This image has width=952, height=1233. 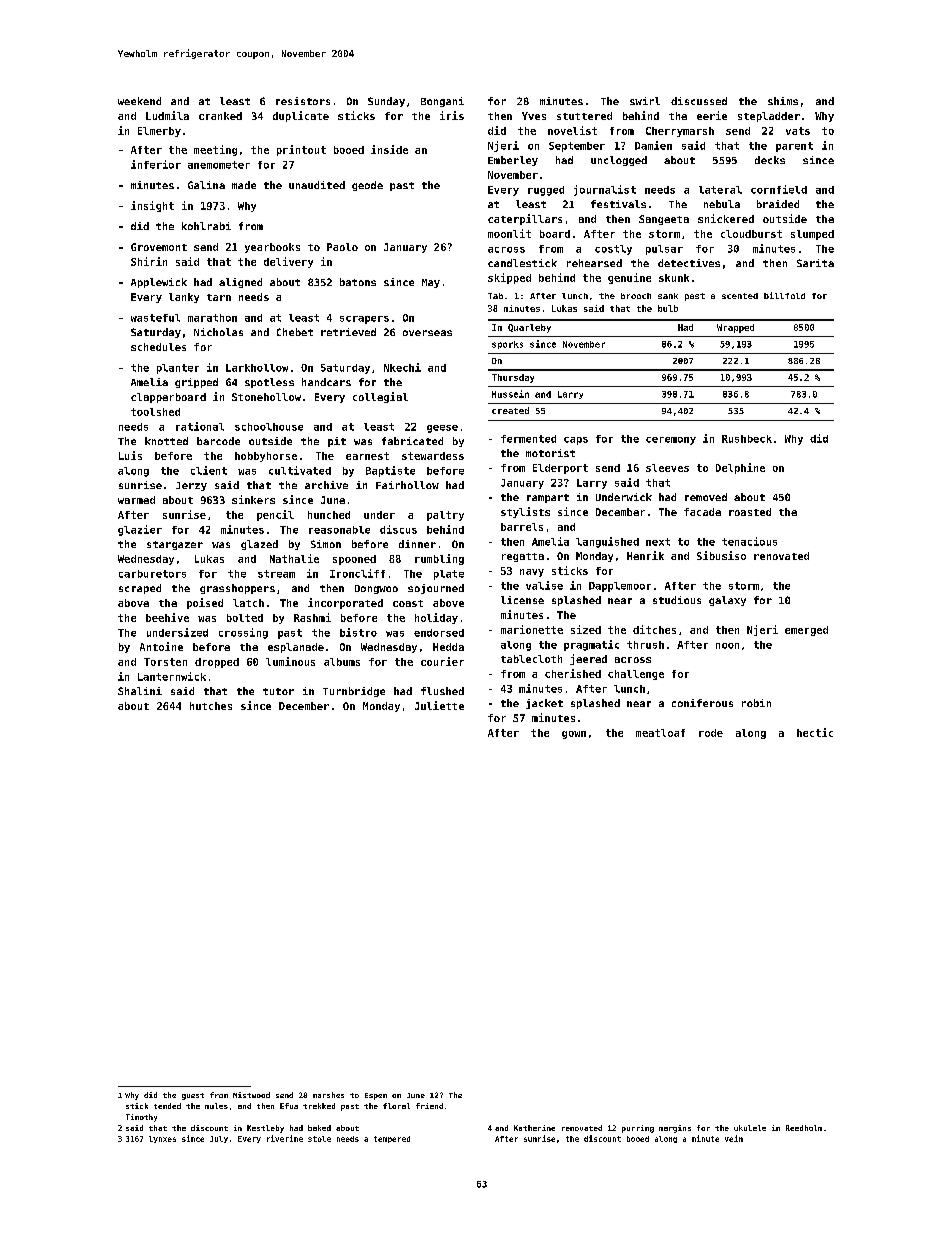 I want to click on cranked, so click(x=220, y=116).
